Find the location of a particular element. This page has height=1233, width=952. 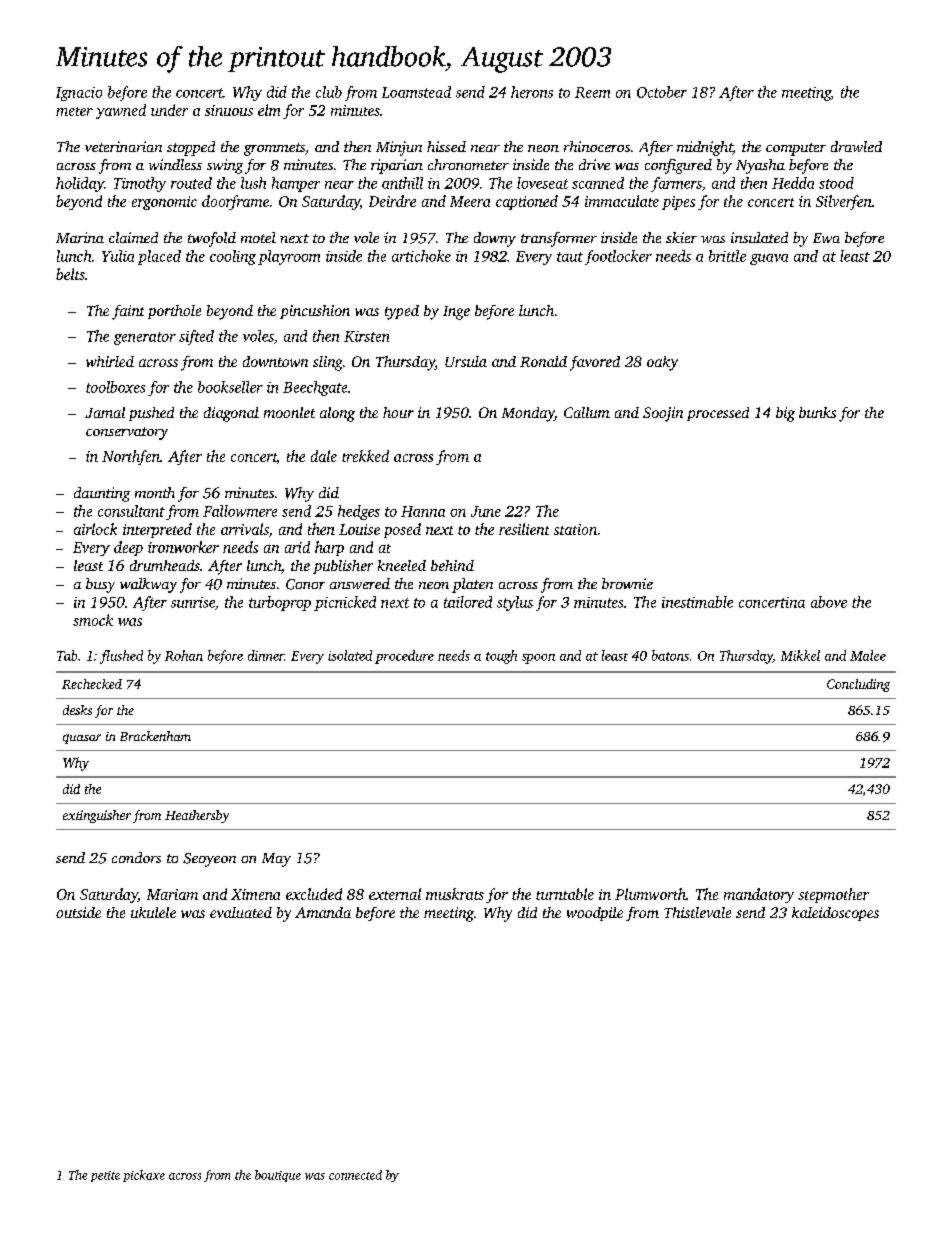

muskrats is located at coordinates (455, 894).
